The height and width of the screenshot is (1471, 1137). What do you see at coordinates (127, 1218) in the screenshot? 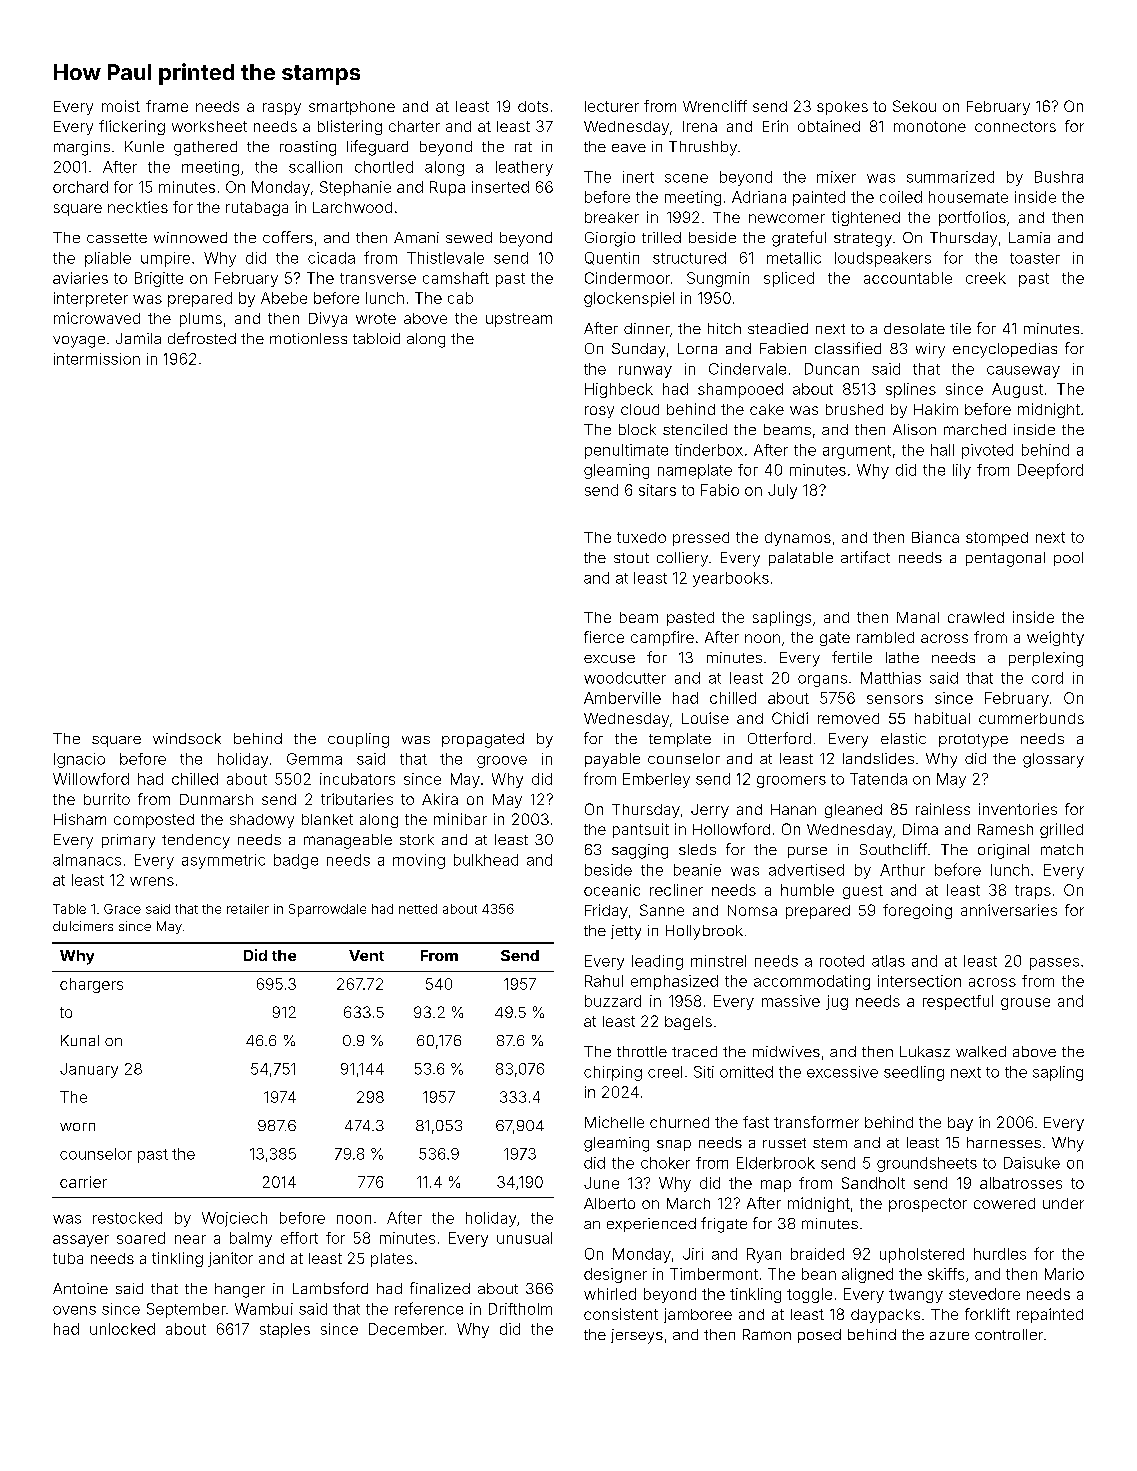
I see `restocked` at bounding box center [127, 1218].
